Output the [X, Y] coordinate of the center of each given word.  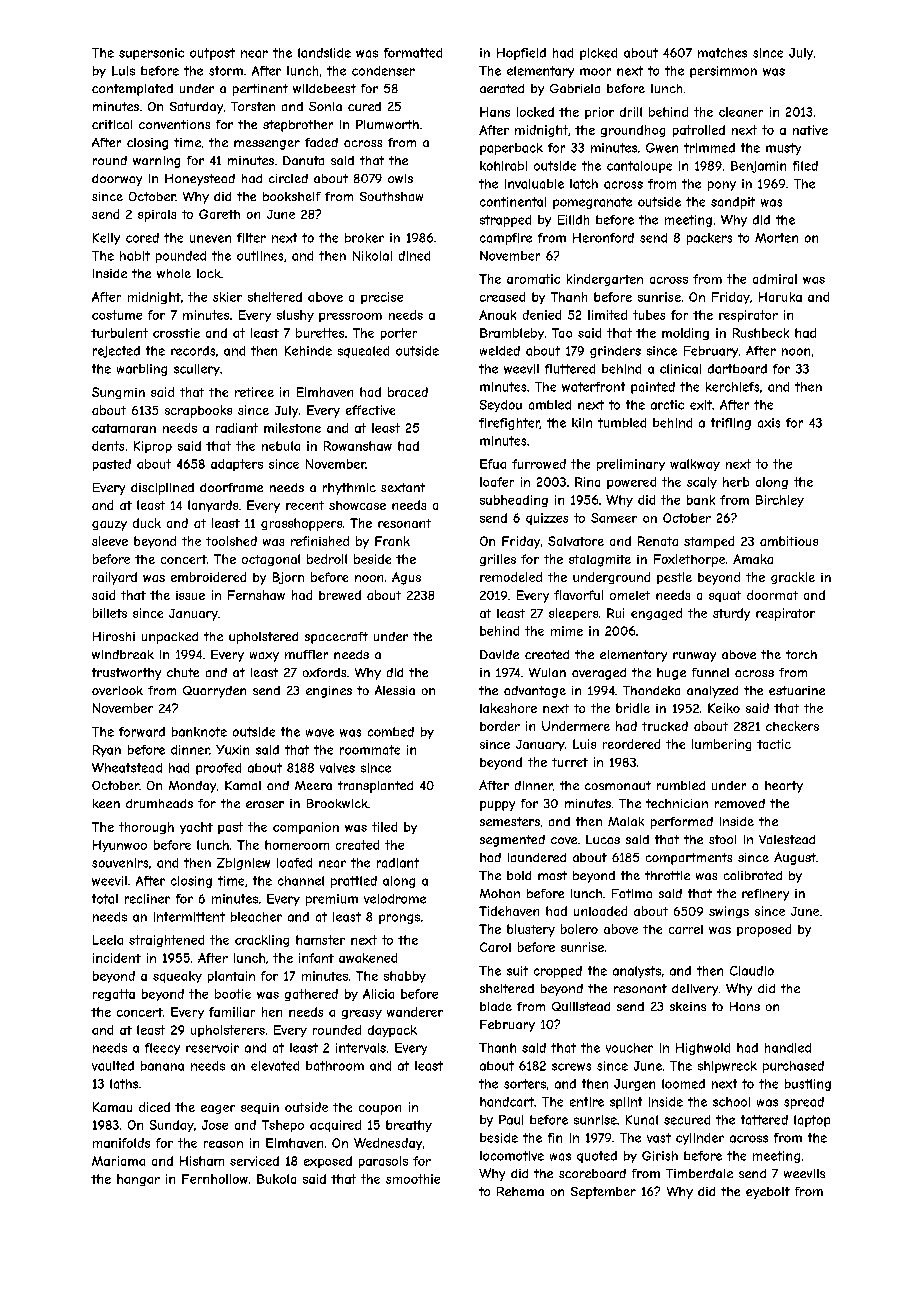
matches [722, 53]
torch [801, 654]
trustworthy [126, 674]
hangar [138, 1180]
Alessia [395, 690]
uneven [210, 239]
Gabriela [575, 88]
